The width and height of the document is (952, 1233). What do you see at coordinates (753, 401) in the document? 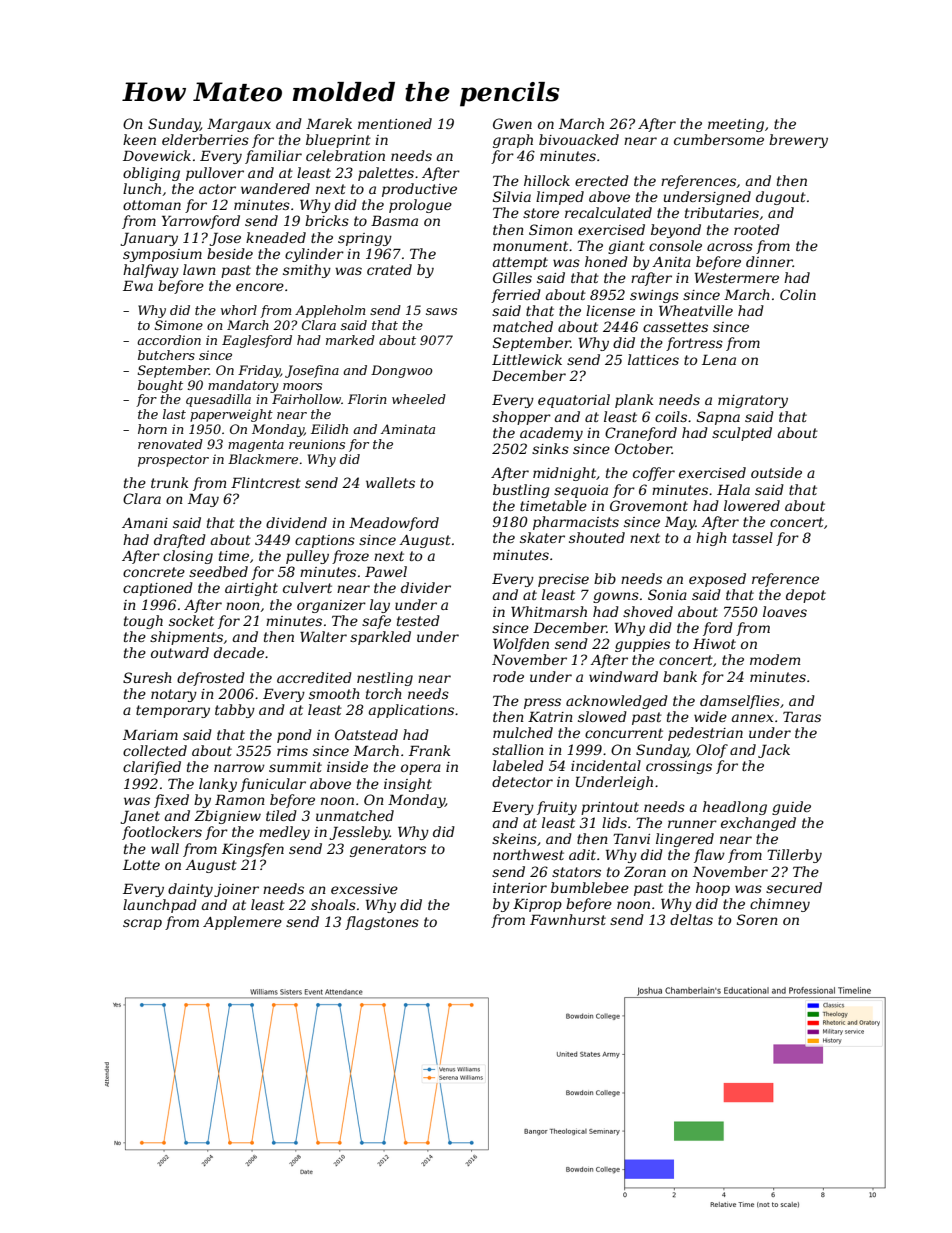
I see `migratory` at bounding box center [753, 401].
